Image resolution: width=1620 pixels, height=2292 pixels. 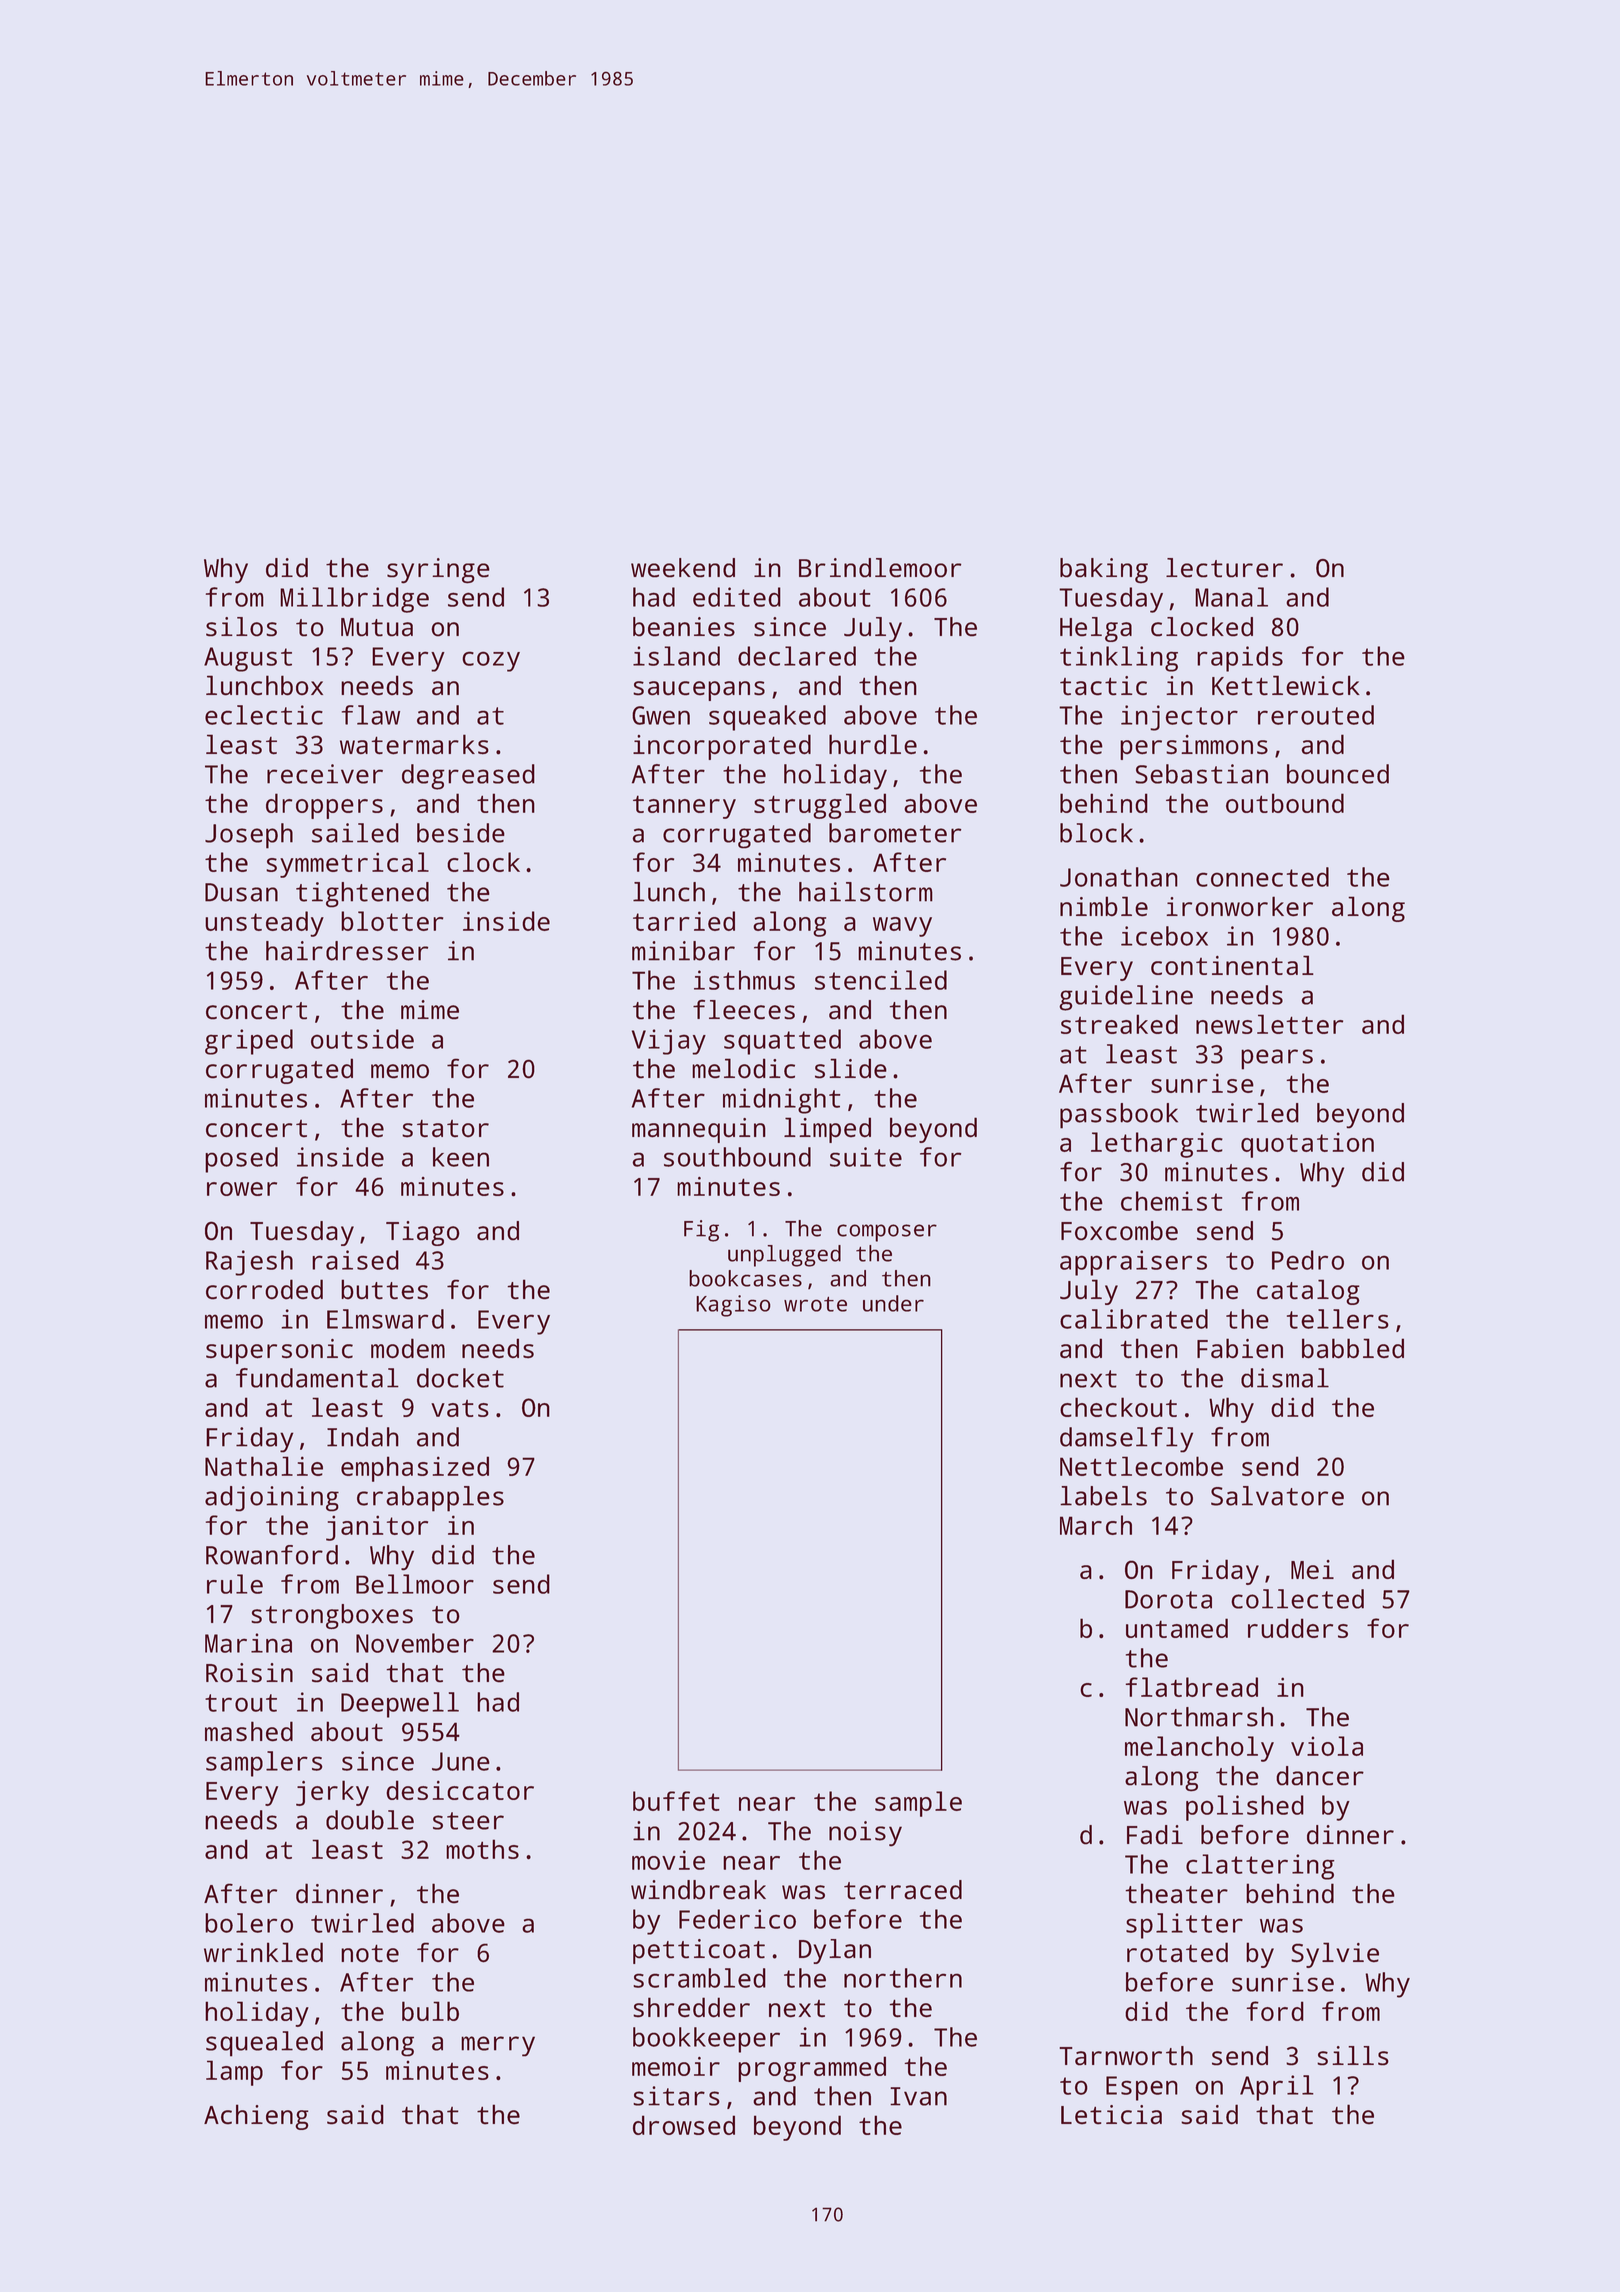 What do you see at coordinates (249, 1263) in the page?
I see `Rajesh` at bounding box center [249, 1263].
